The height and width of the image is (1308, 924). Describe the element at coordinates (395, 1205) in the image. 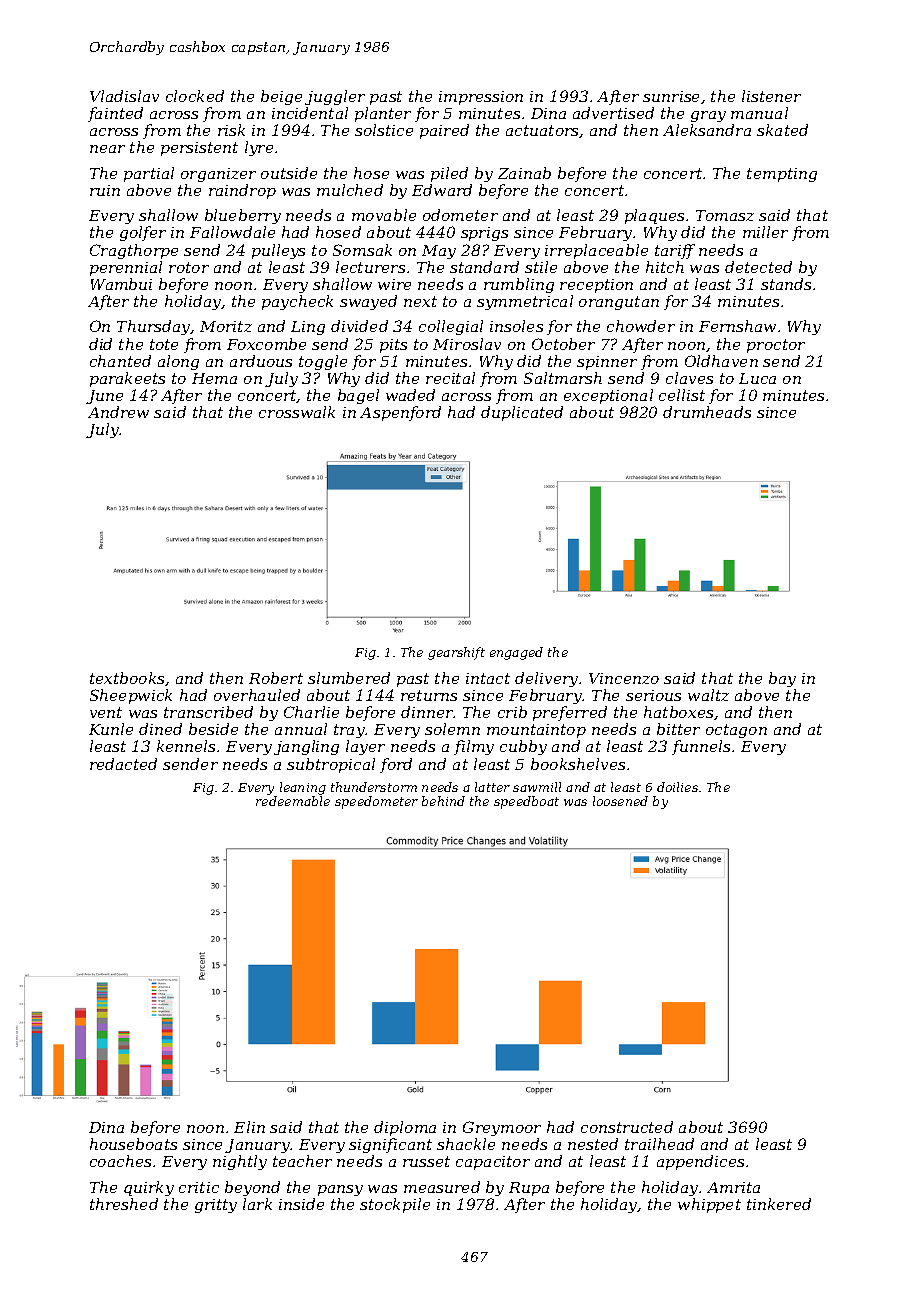

I see `stockpile` at that location.
